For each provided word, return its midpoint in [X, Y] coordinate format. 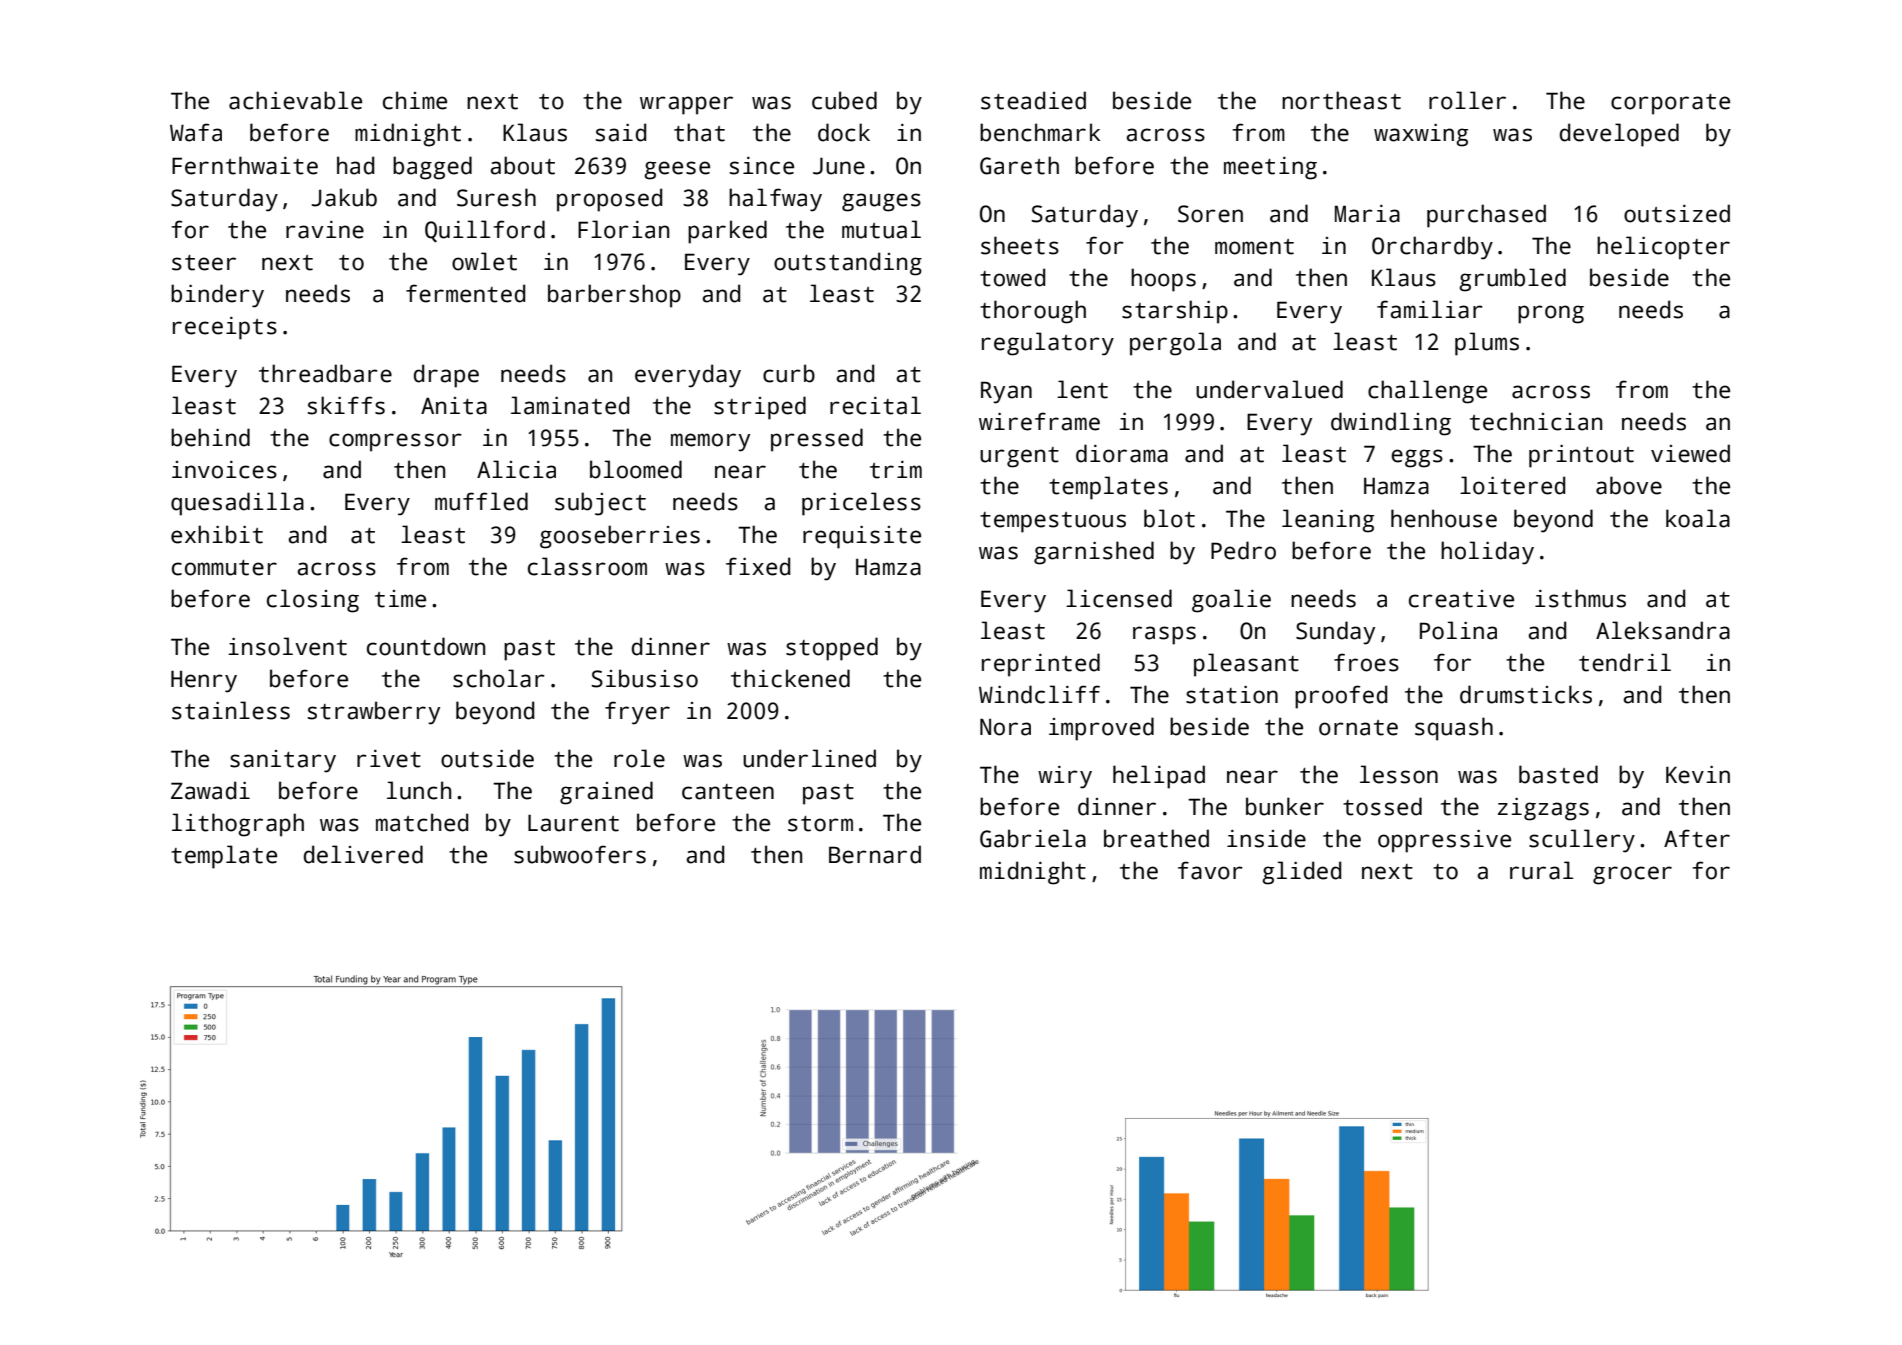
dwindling [1391, 424]
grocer [1632, 875]
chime [415, 100]
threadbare [325, 373]
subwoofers [580, 854]
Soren [1210, 214]
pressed [817, 440]
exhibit [217, 534]
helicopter [1663, 248]
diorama [1122, 453]
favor [1210, 870]
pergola [1175, 344]
